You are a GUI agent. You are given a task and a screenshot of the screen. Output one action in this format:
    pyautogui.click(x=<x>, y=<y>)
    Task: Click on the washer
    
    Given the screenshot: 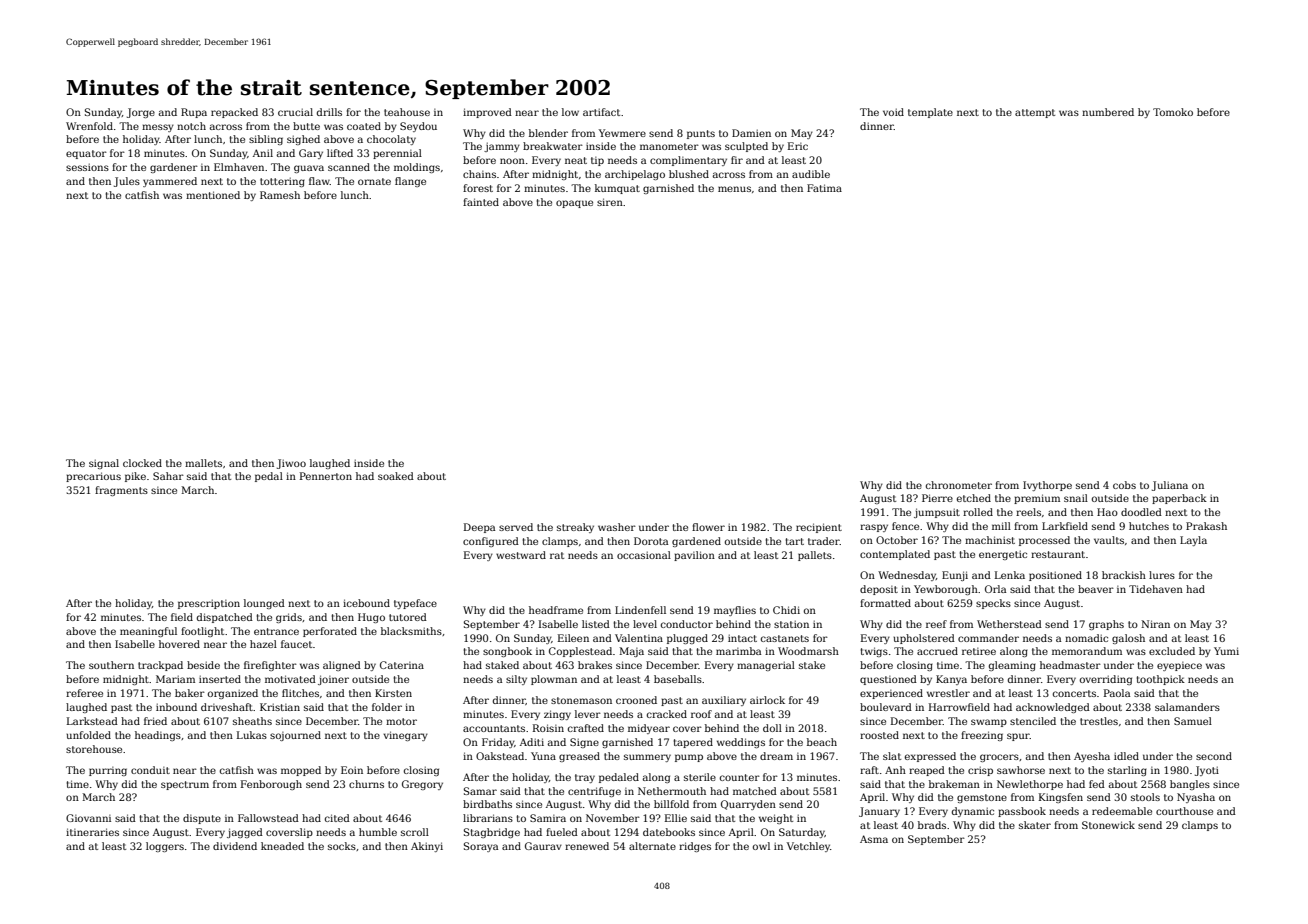 What is the action you would take?
    pyautogui.click(x=617, y=527)
